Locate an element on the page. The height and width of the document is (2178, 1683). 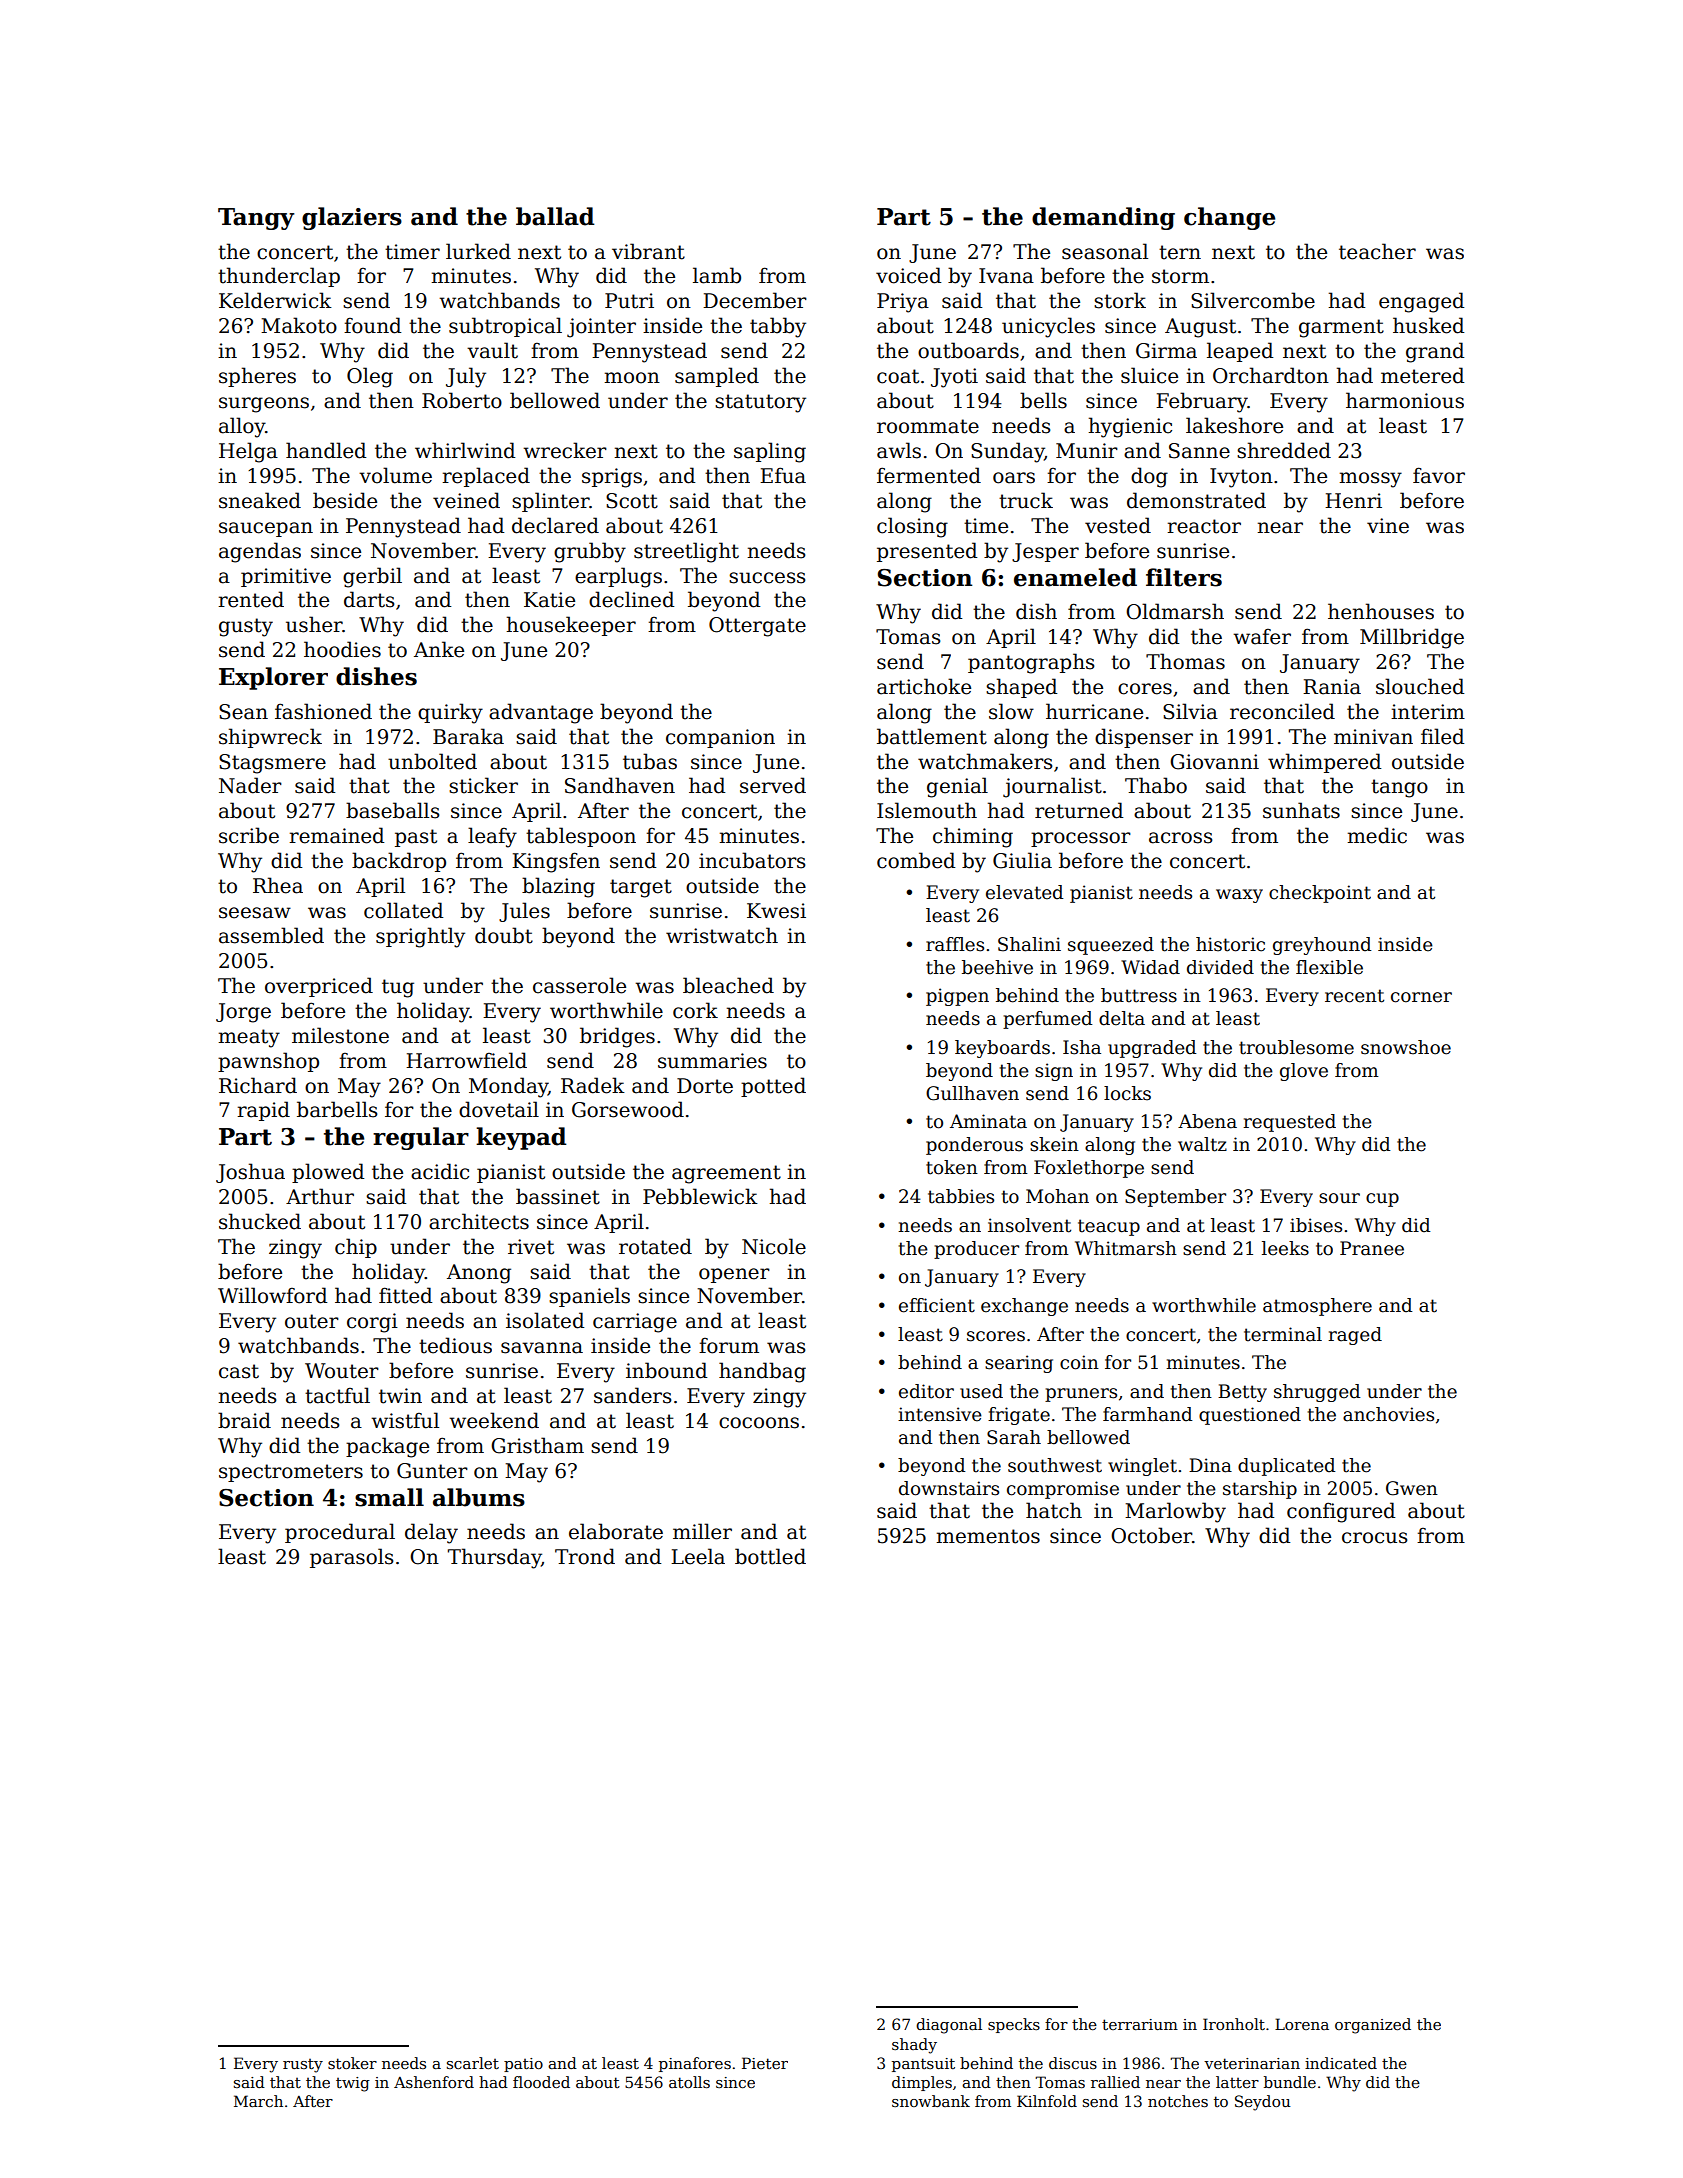
potted is located at coordinates (773, 1087).
